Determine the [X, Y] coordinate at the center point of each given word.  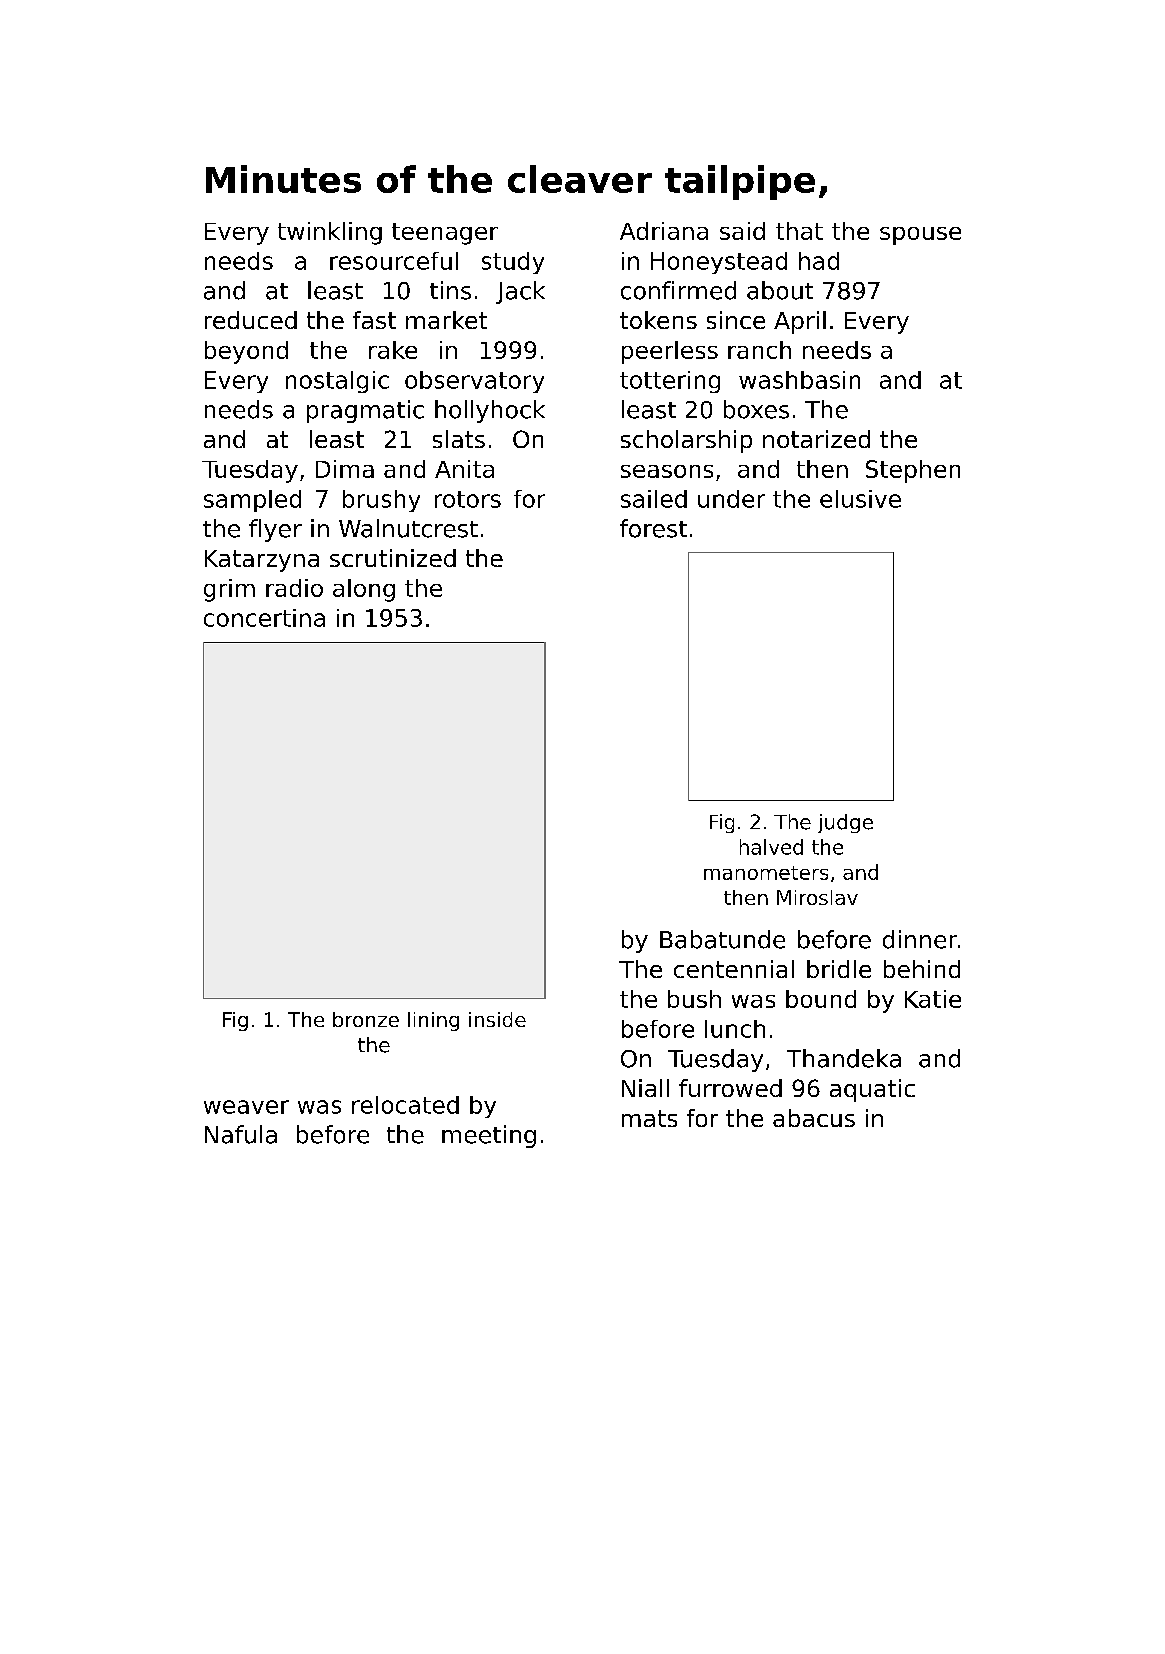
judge [845, 823]
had [819, 261]
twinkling [330, 233]
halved [771, 847]
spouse [920, 236]
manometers [766, 873]
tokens [658, 320]
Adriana [664, 231]
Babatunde [722, 939]
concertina [264, 618]
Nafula [241, 1134]
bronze [366, 1019]
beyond [246, 352]
